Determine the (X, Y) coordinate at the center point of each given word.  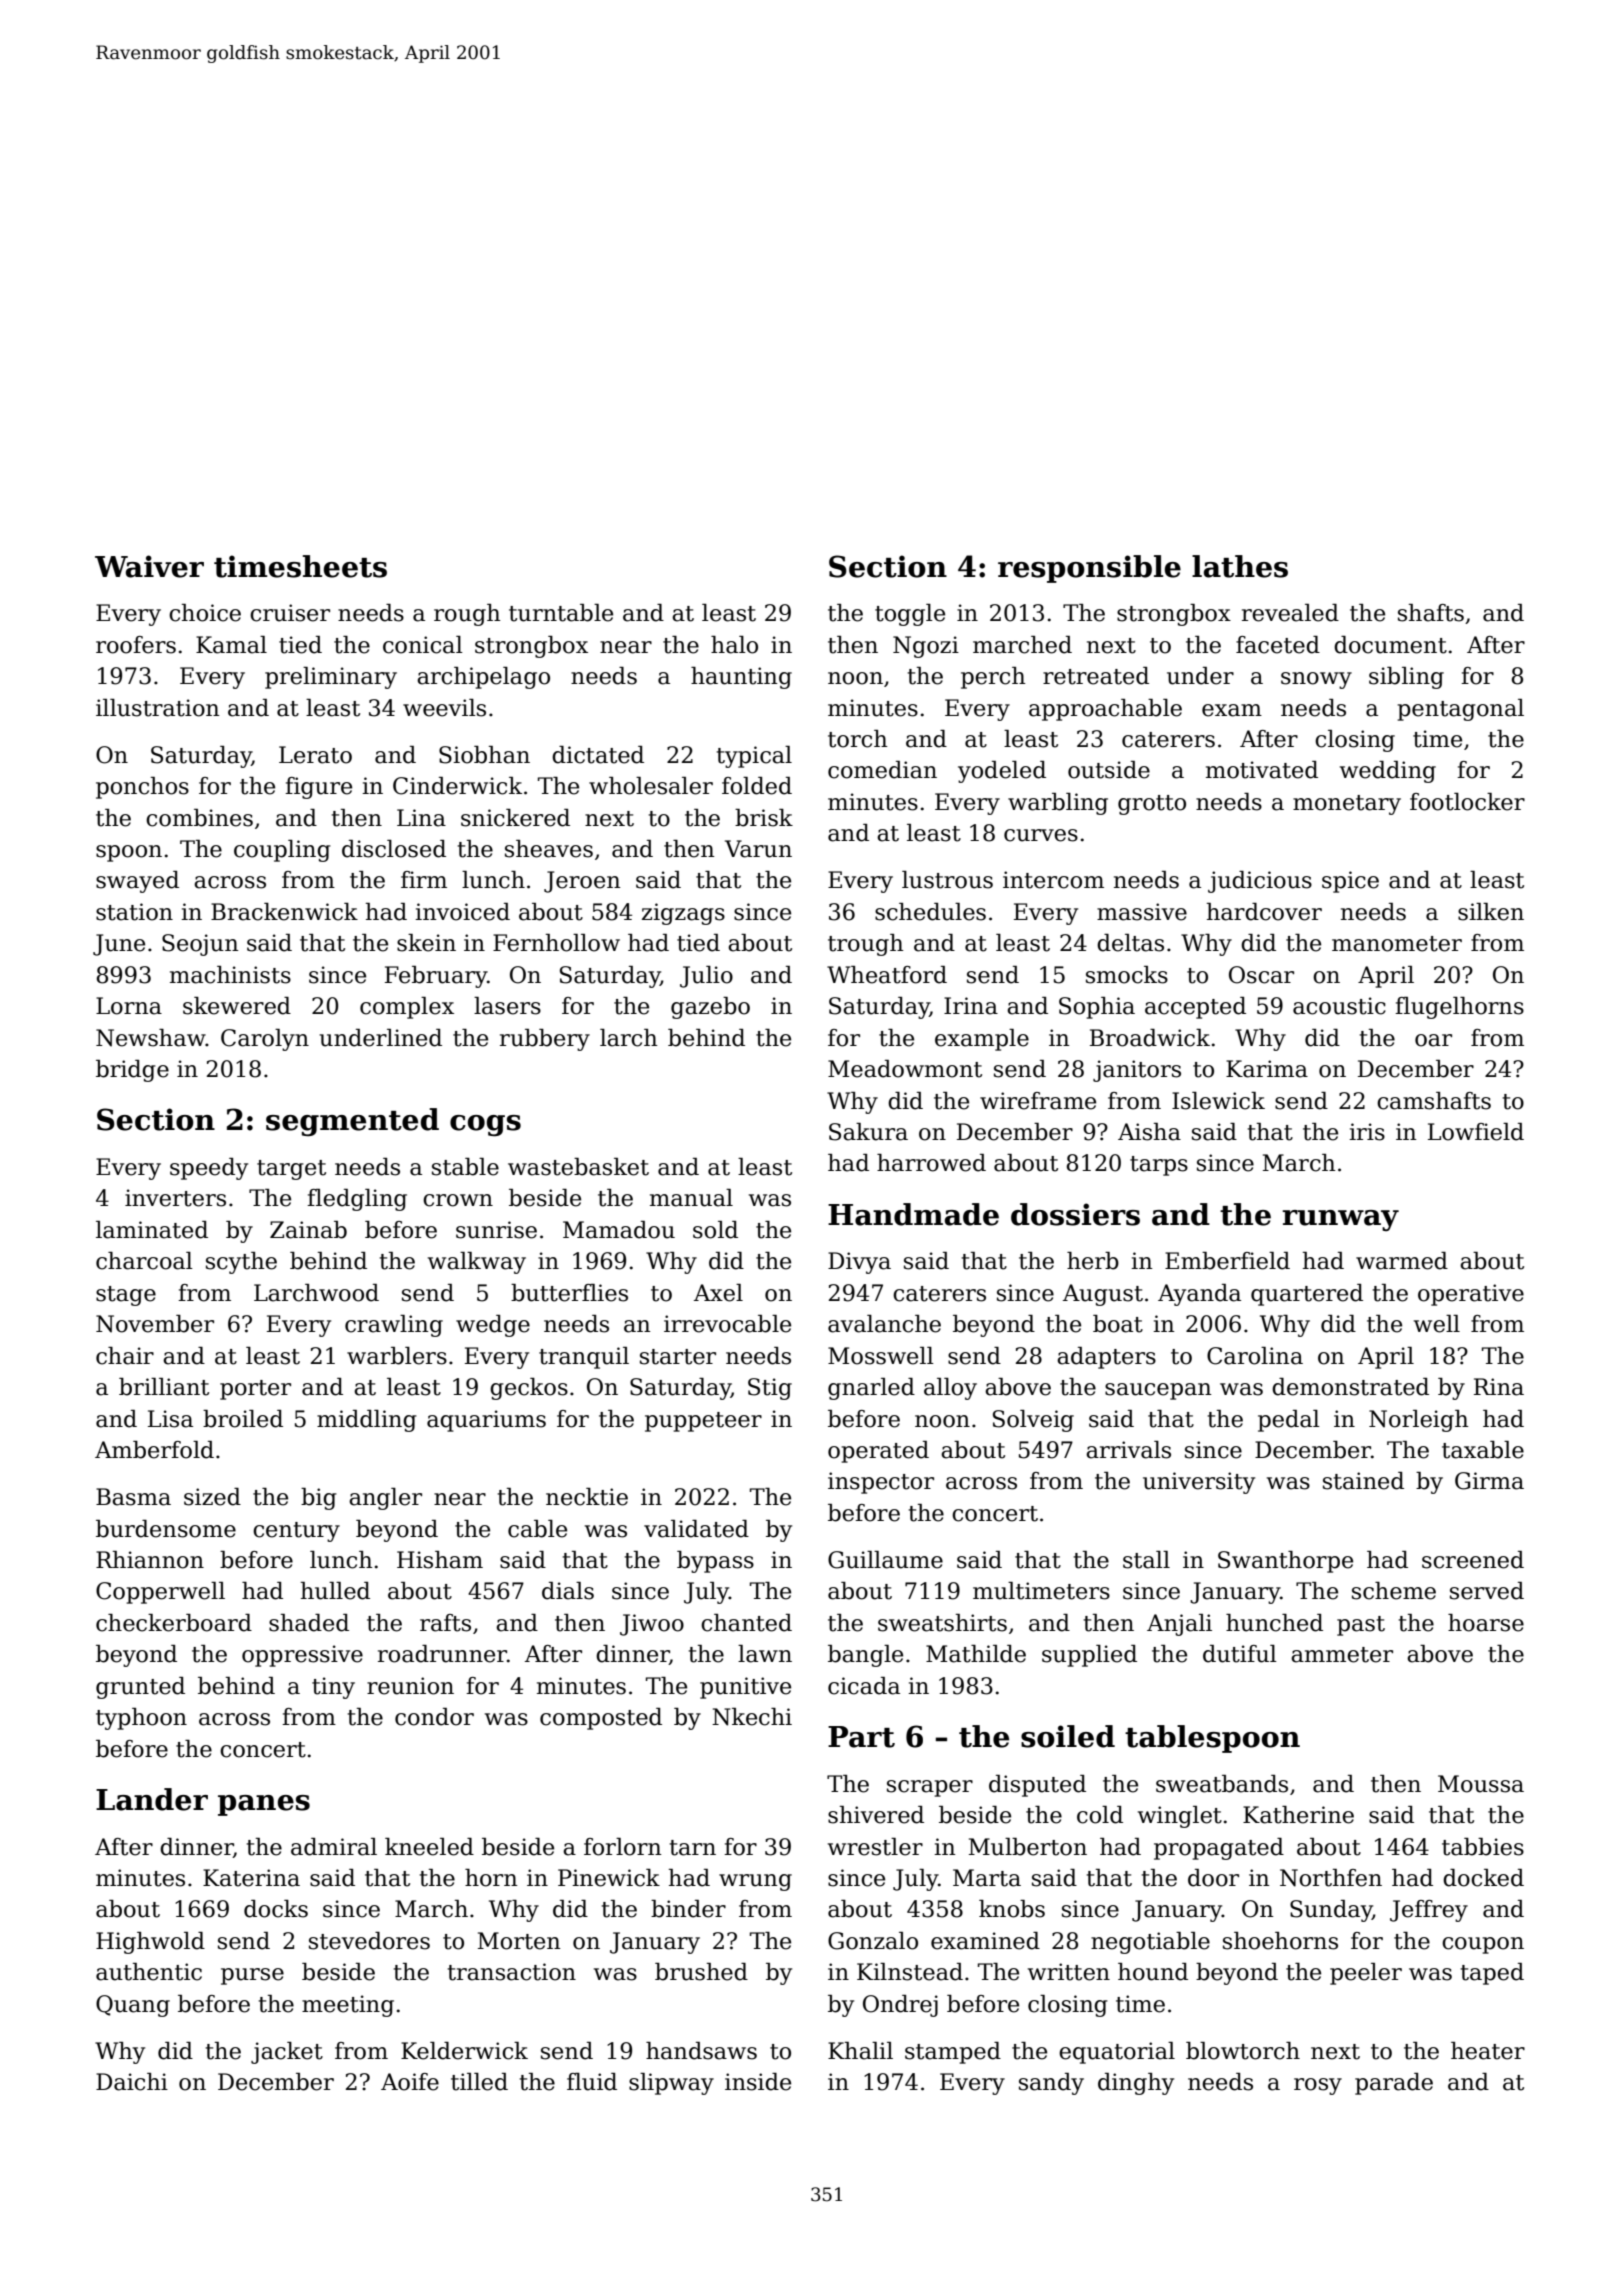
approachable (1105, 710)
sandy (1051, 2084)
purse (252, 1976)
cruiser (290, 613)
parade (1394, 2084)
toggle (910, 615)
